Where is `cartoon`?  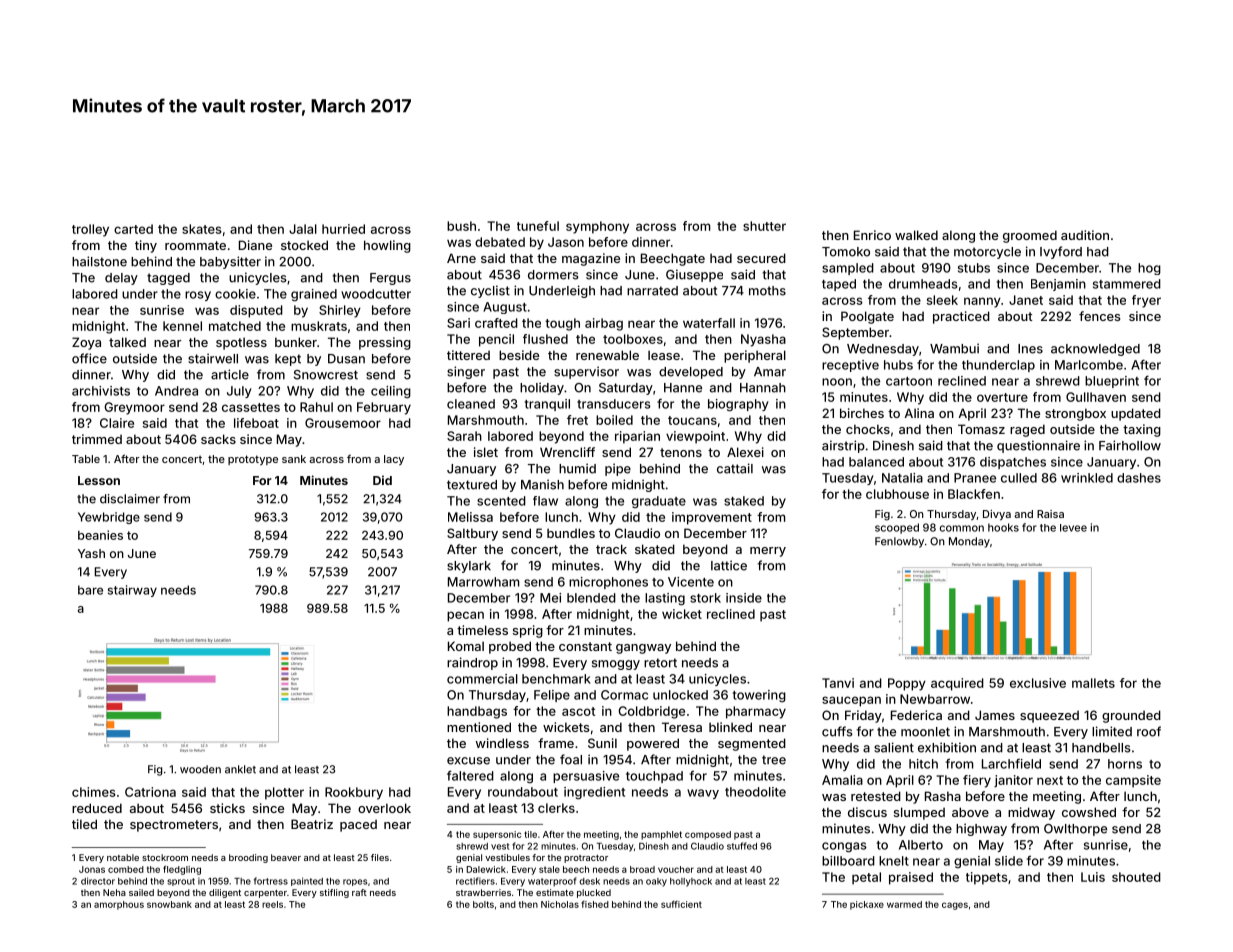 cartoon is located at coordinates (909, 381).
